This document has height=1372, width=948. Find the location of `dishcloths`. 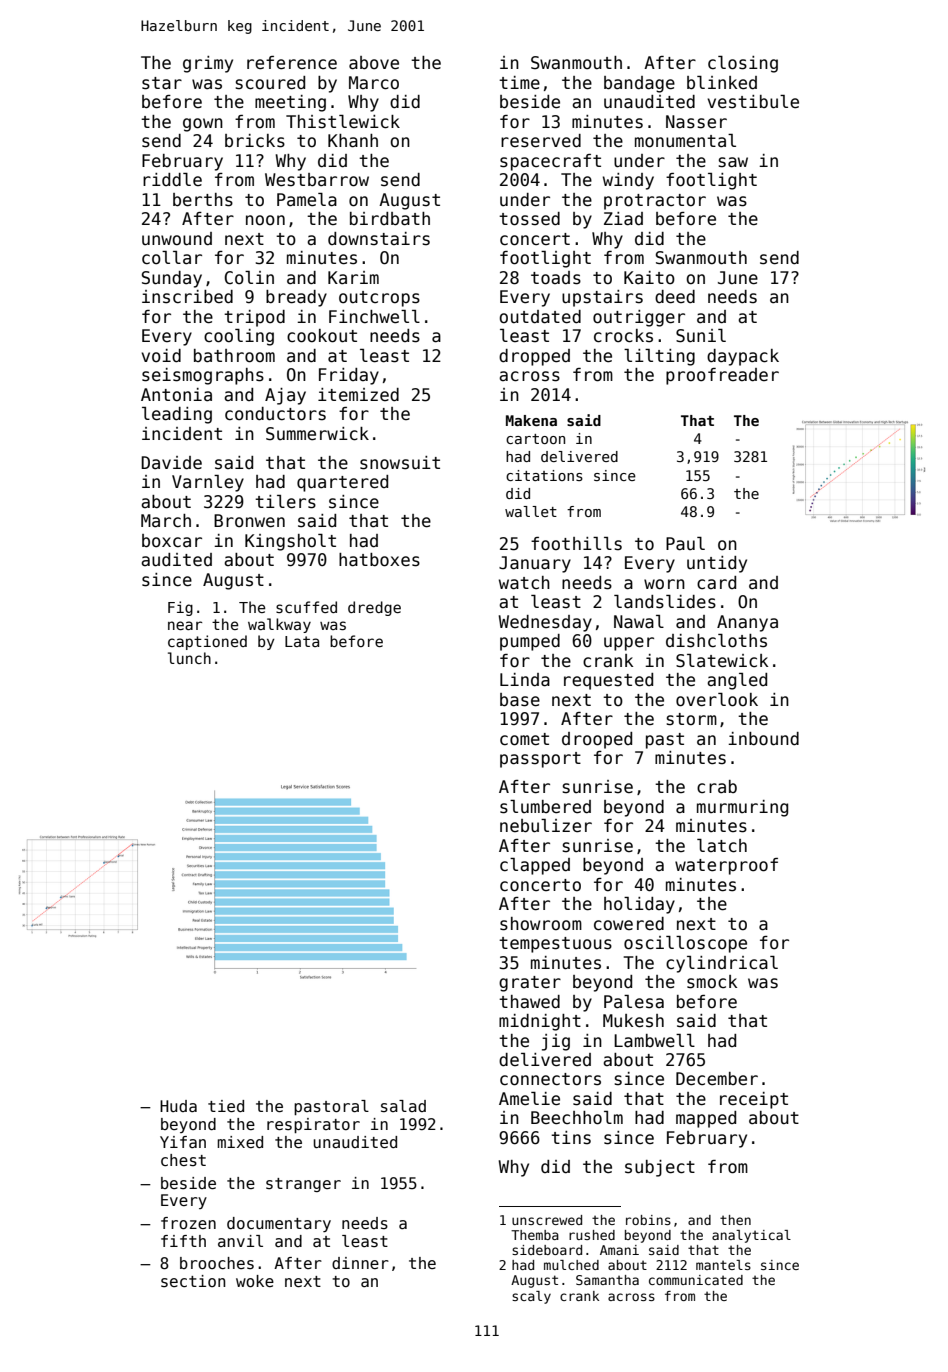

dishcloths is located at coordinates (716, 641).
